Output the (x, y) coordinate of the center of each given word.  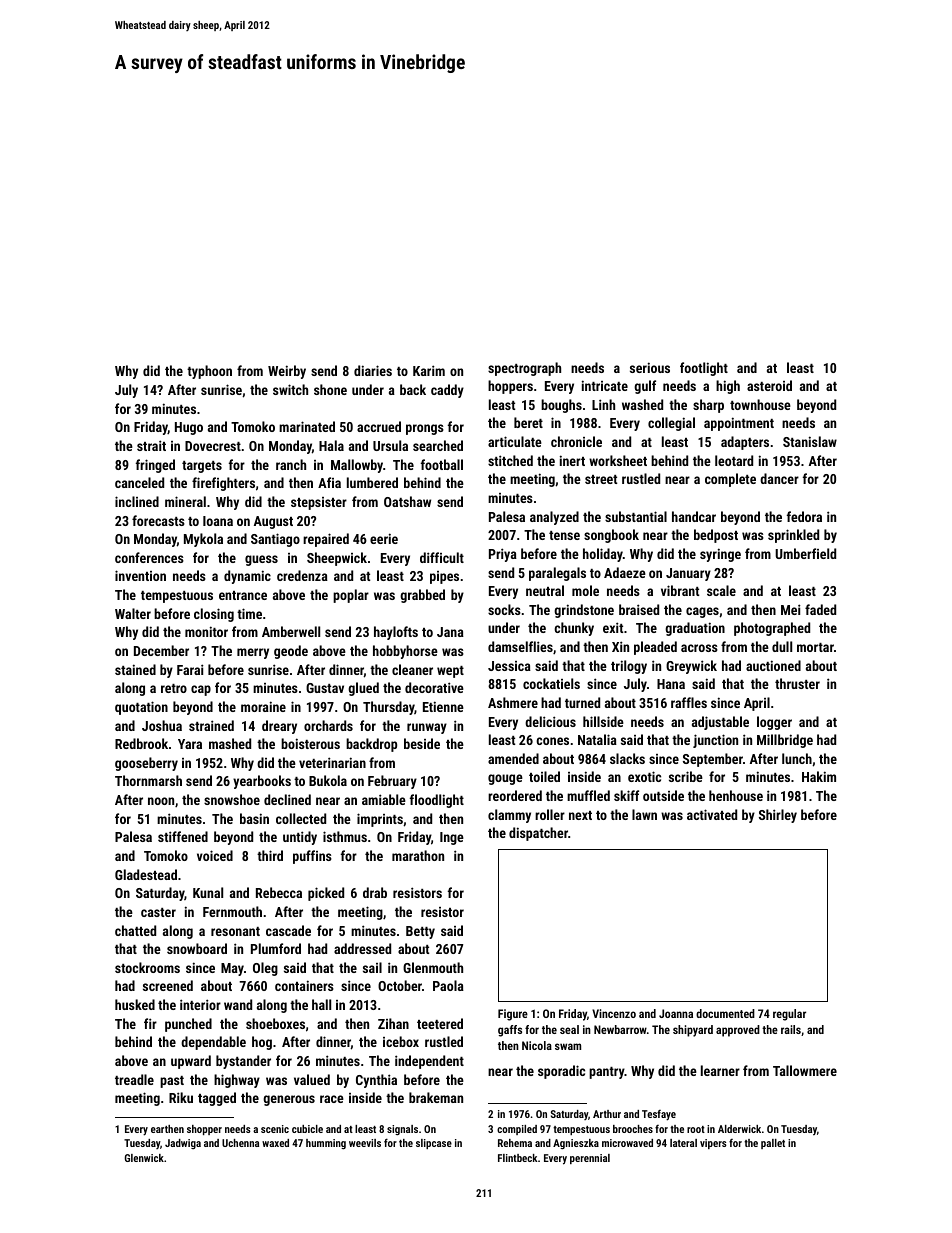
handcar (694, 516)
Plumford (276, 948)
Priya (503, 555)
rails (791, 1029)
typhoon (209, 372)
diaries (373, 370)
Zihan (393, 1023)
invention (140, 575)
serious (650, 367)
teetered (440, 1023)
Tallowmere (805, 1070)
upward (191, 1062)
